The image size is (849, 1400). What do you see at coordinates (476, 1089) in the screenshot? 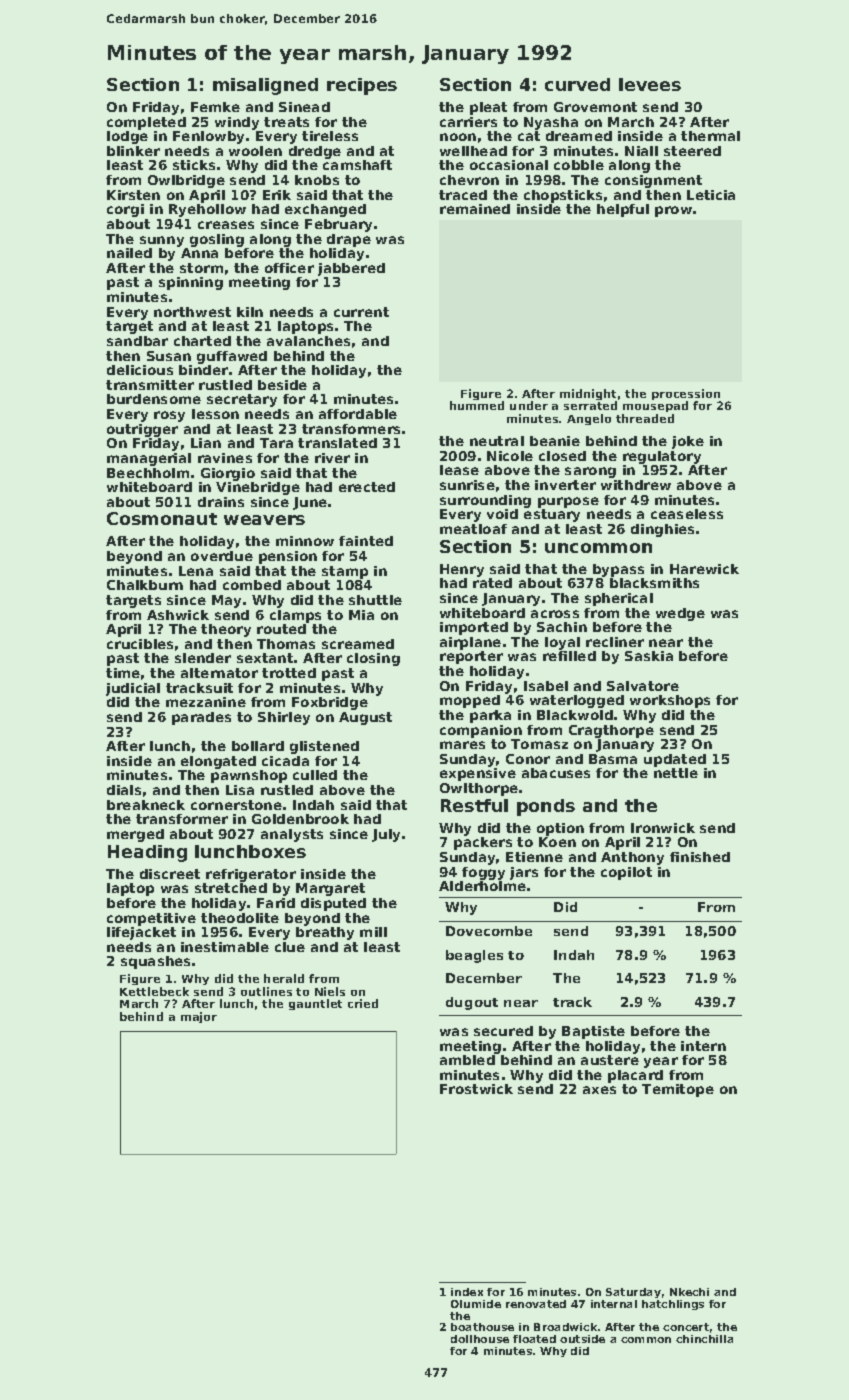
I see `Frostwick` at bounding box center [476, 1089].
